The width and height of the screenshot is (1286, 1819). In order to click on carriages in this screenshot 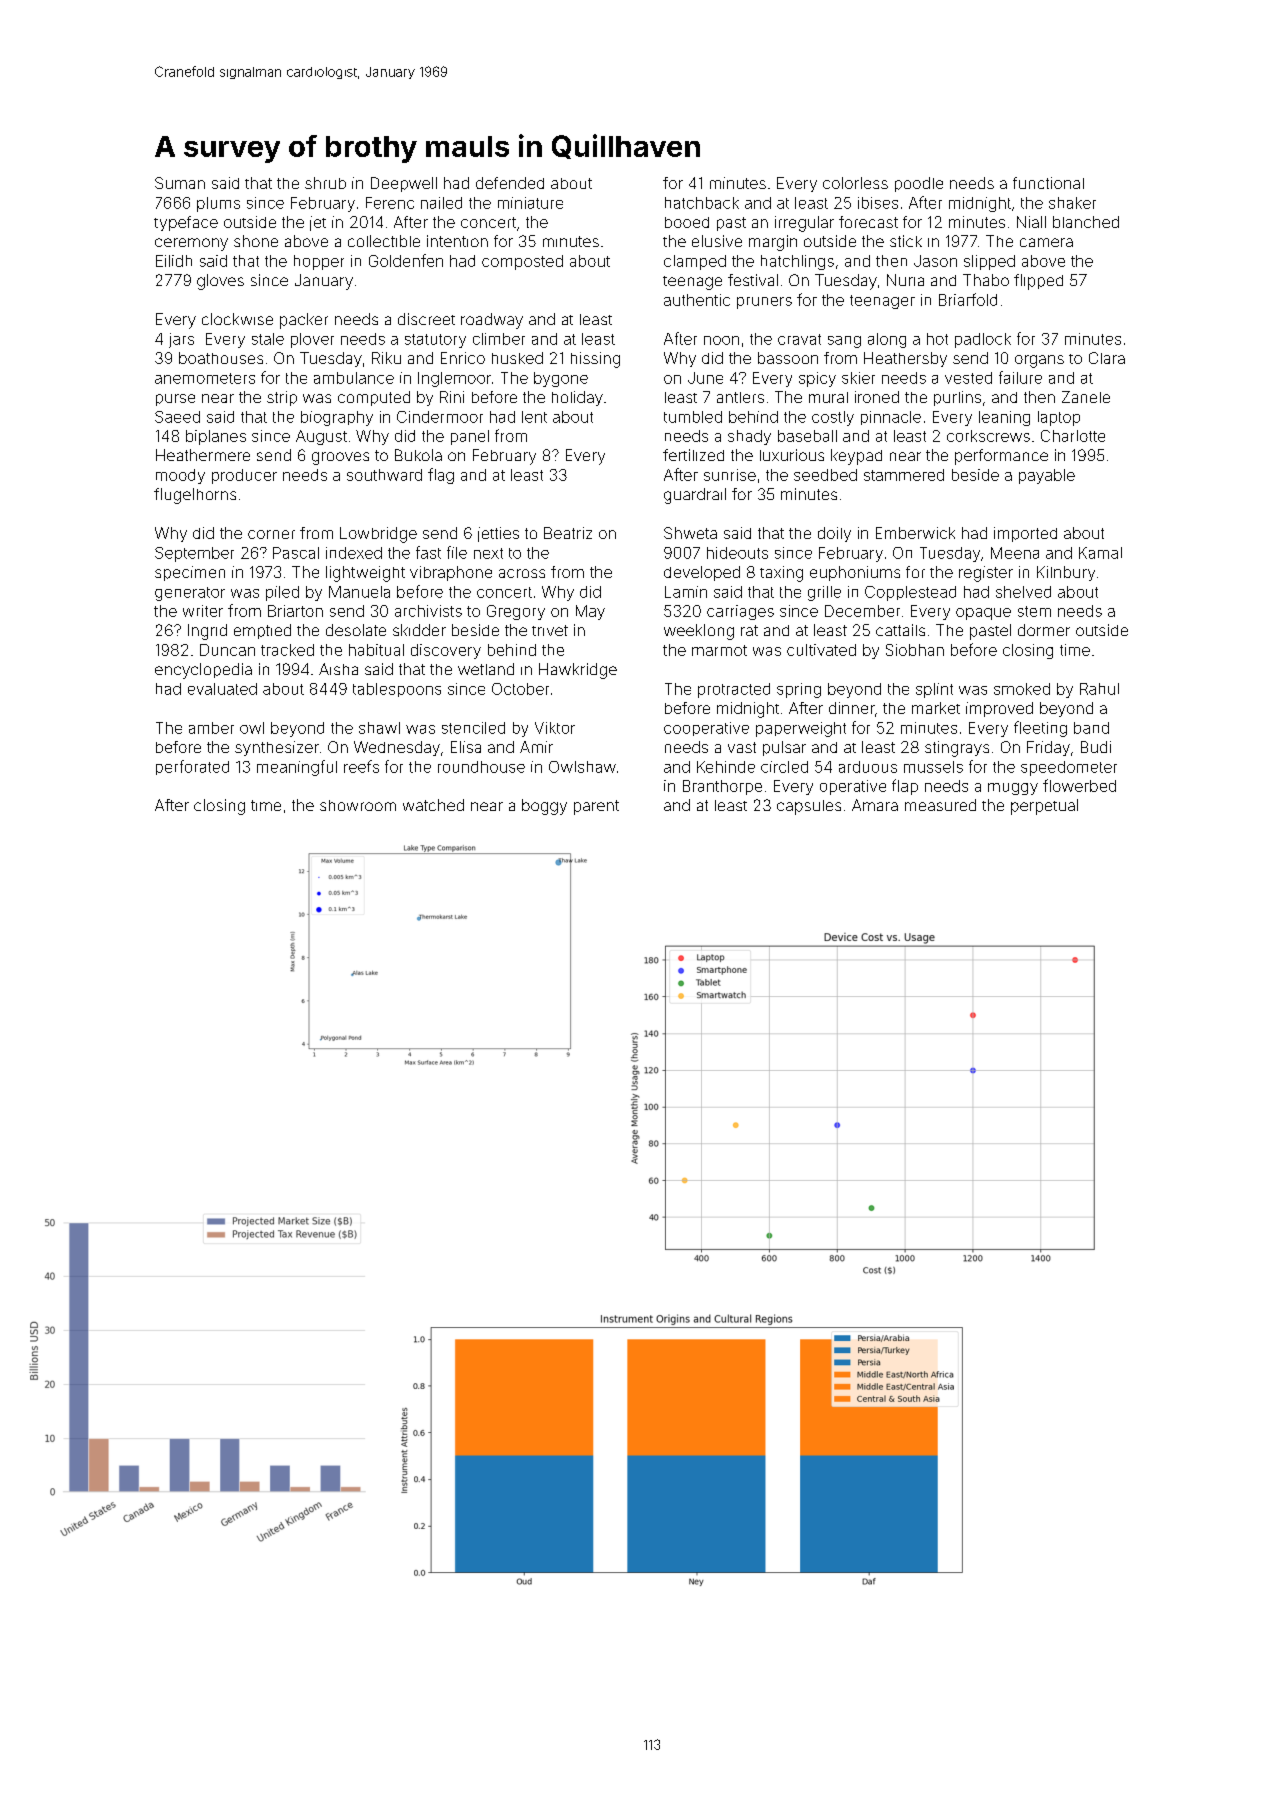, I will do `click(740, 612)`.
